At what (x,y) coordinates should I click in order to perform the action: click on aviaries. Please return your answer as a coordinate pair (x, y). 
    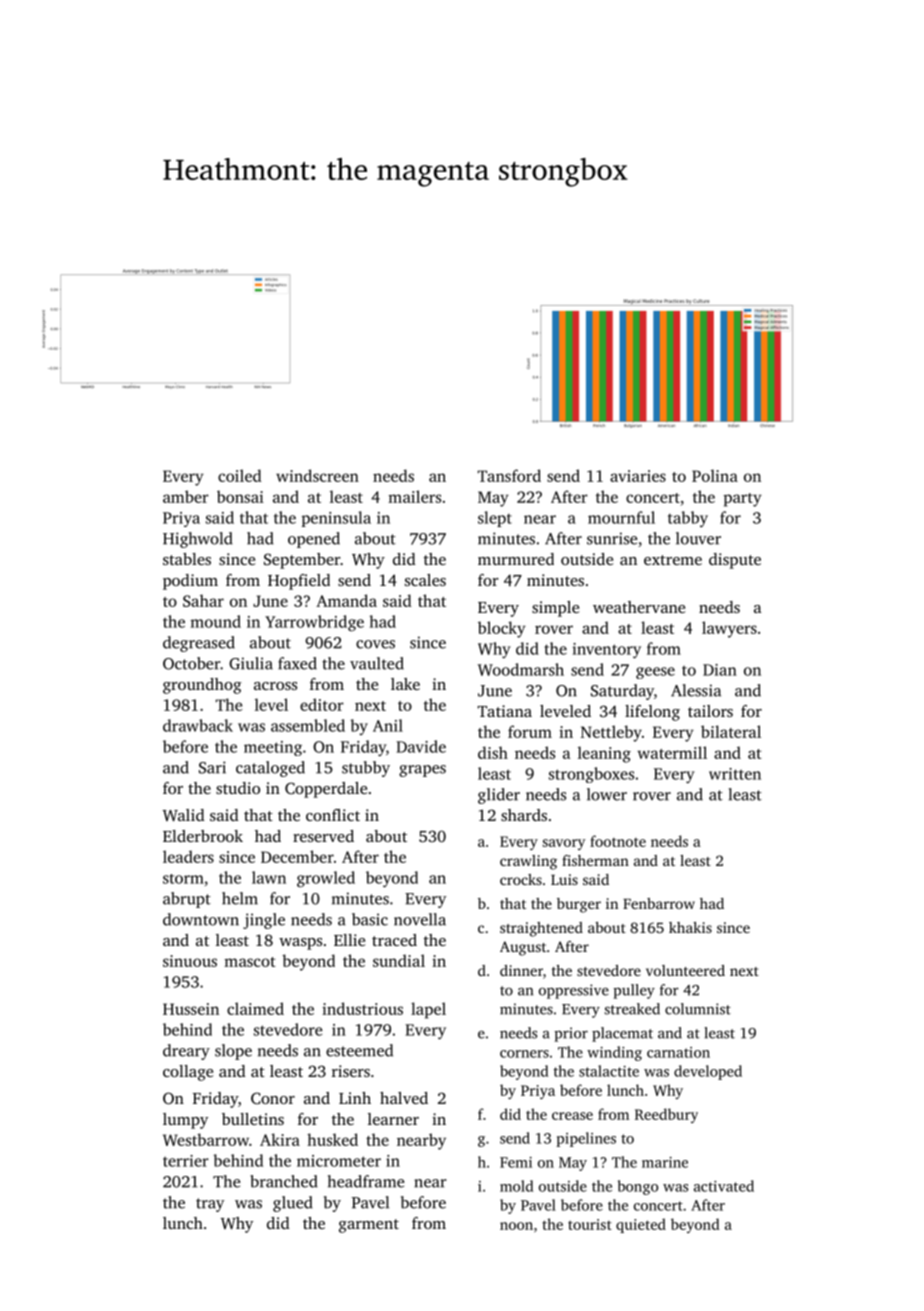
    Looking at the image, I should click on (638, 476).
